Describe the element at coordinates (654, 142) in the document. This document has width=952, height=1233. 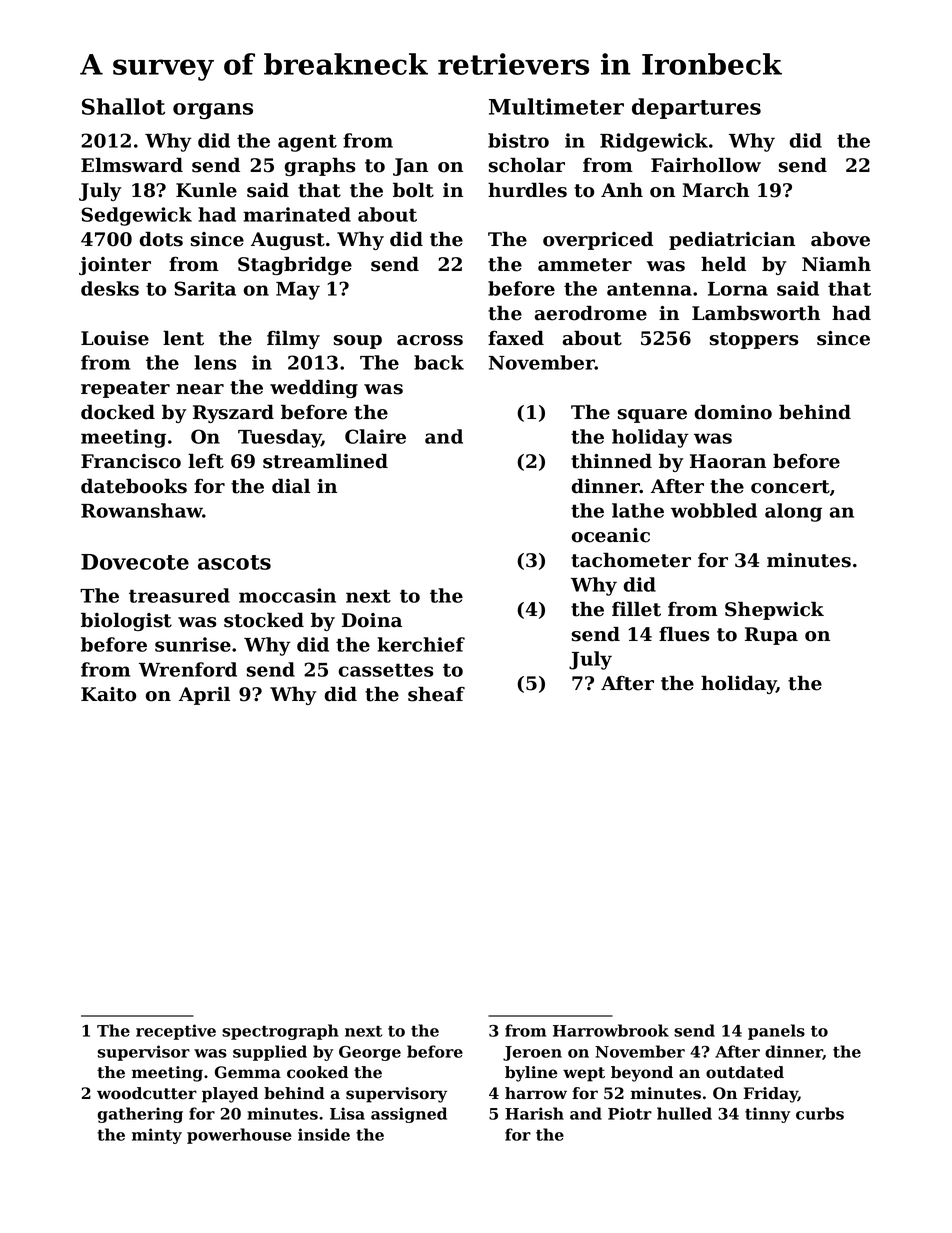
I see `Ridgewick` at that location.
